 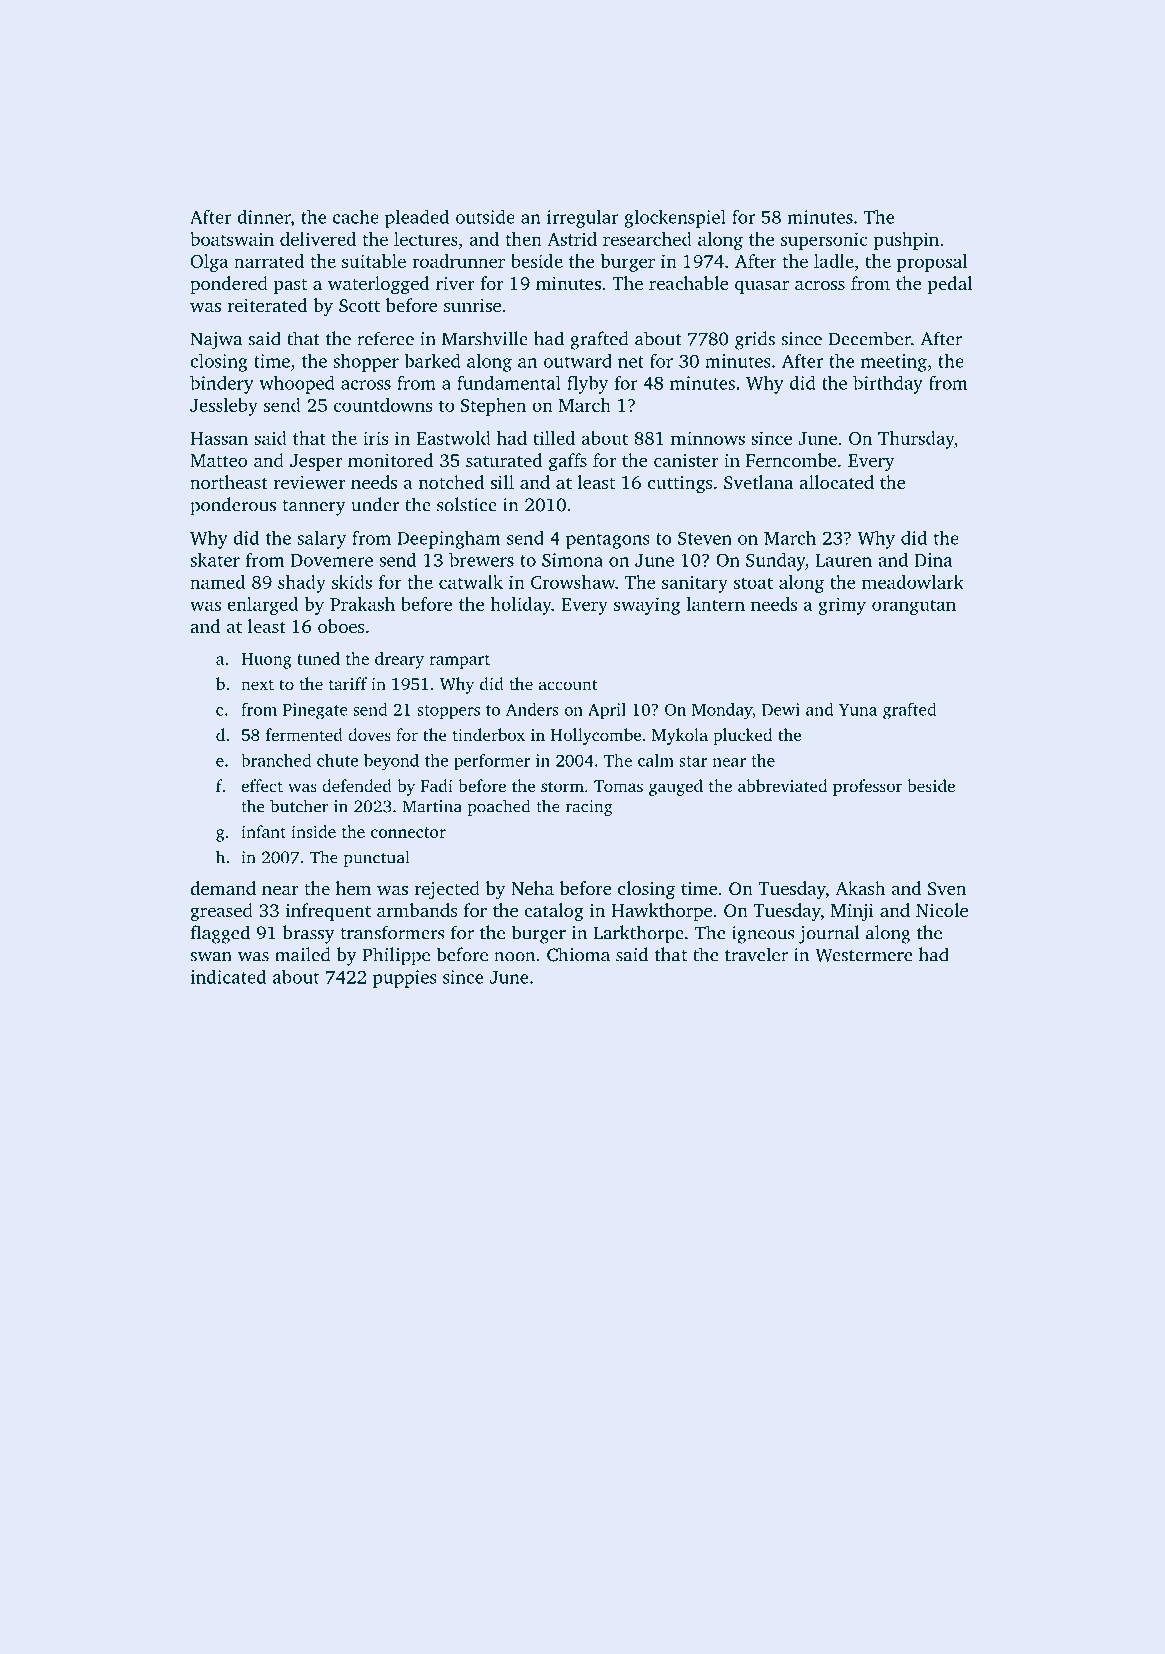 What do you see at coordinates (676, 787) in the screenshot?
I see `gauged` at bounding box center [676, 787].
